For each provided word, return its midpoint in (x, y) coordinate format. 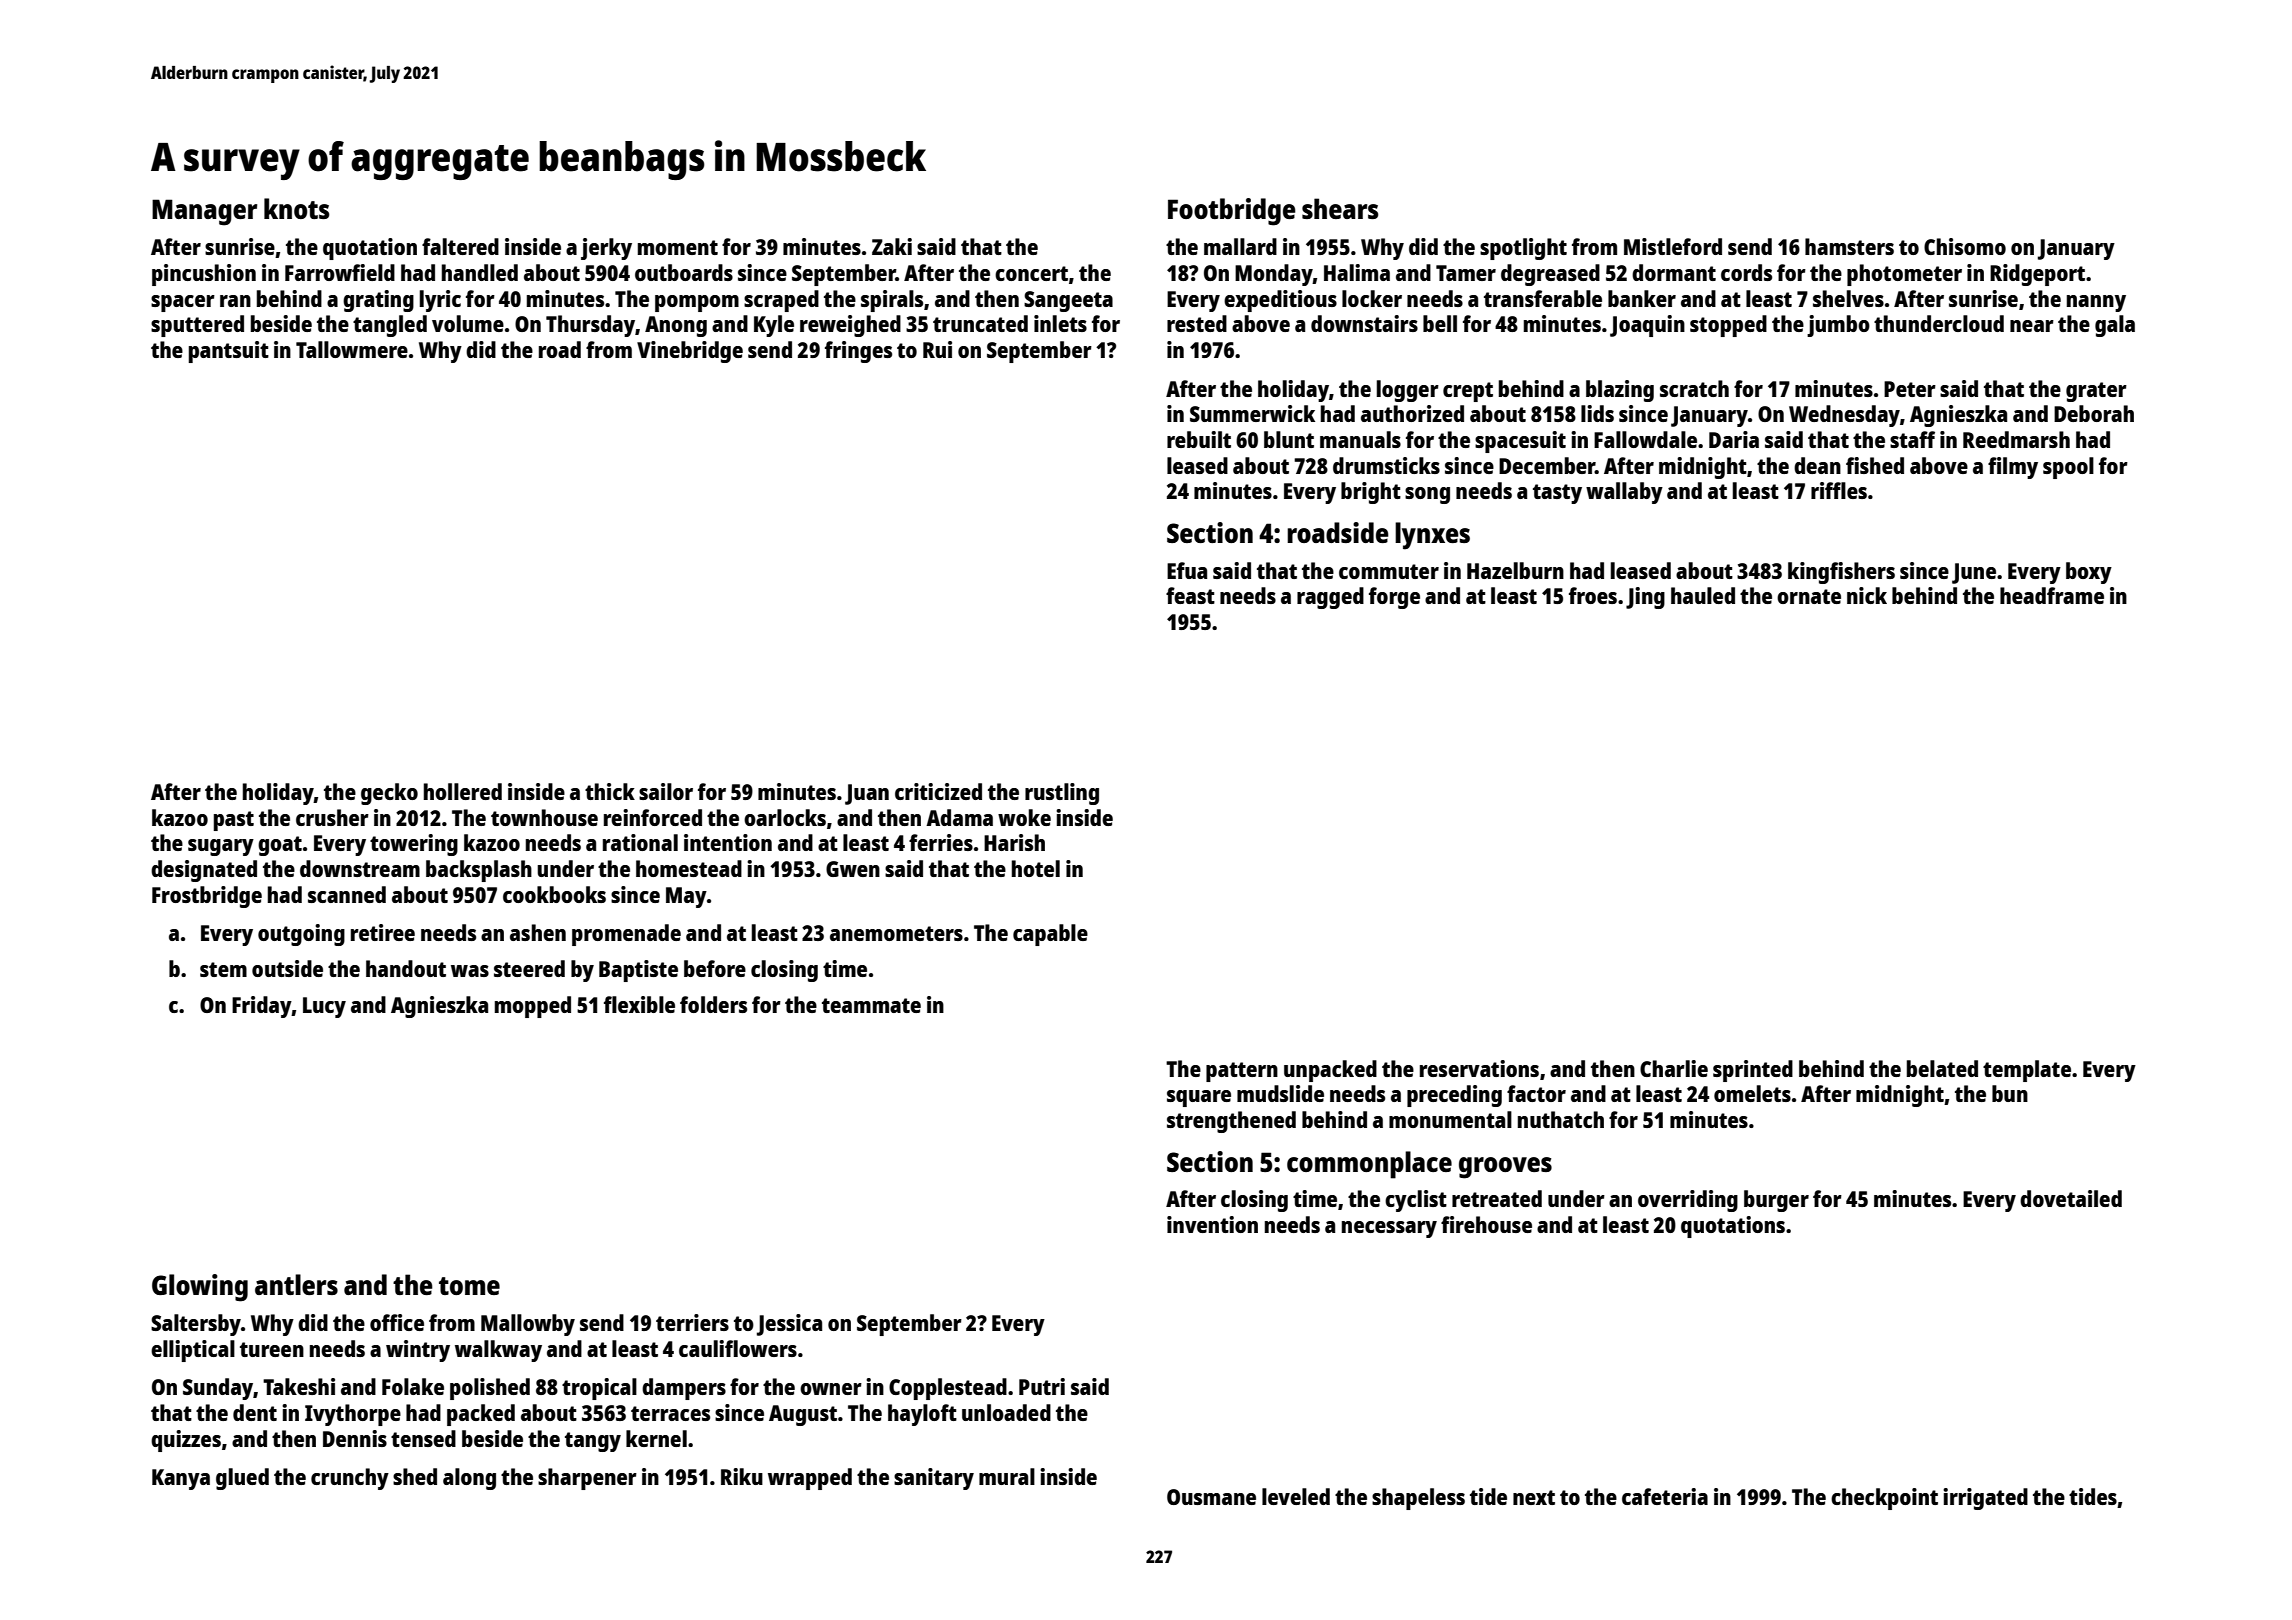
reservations (1479, 1068)
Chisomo (1965, 246)
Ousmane (1211, 1497)
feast (1190, 595)
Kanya (181, 1479)
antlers (296, 1284)
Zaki (892, 246)
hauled (1703, 595)
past (234, 821)
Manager (204, 212)
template (2027, 1071)
